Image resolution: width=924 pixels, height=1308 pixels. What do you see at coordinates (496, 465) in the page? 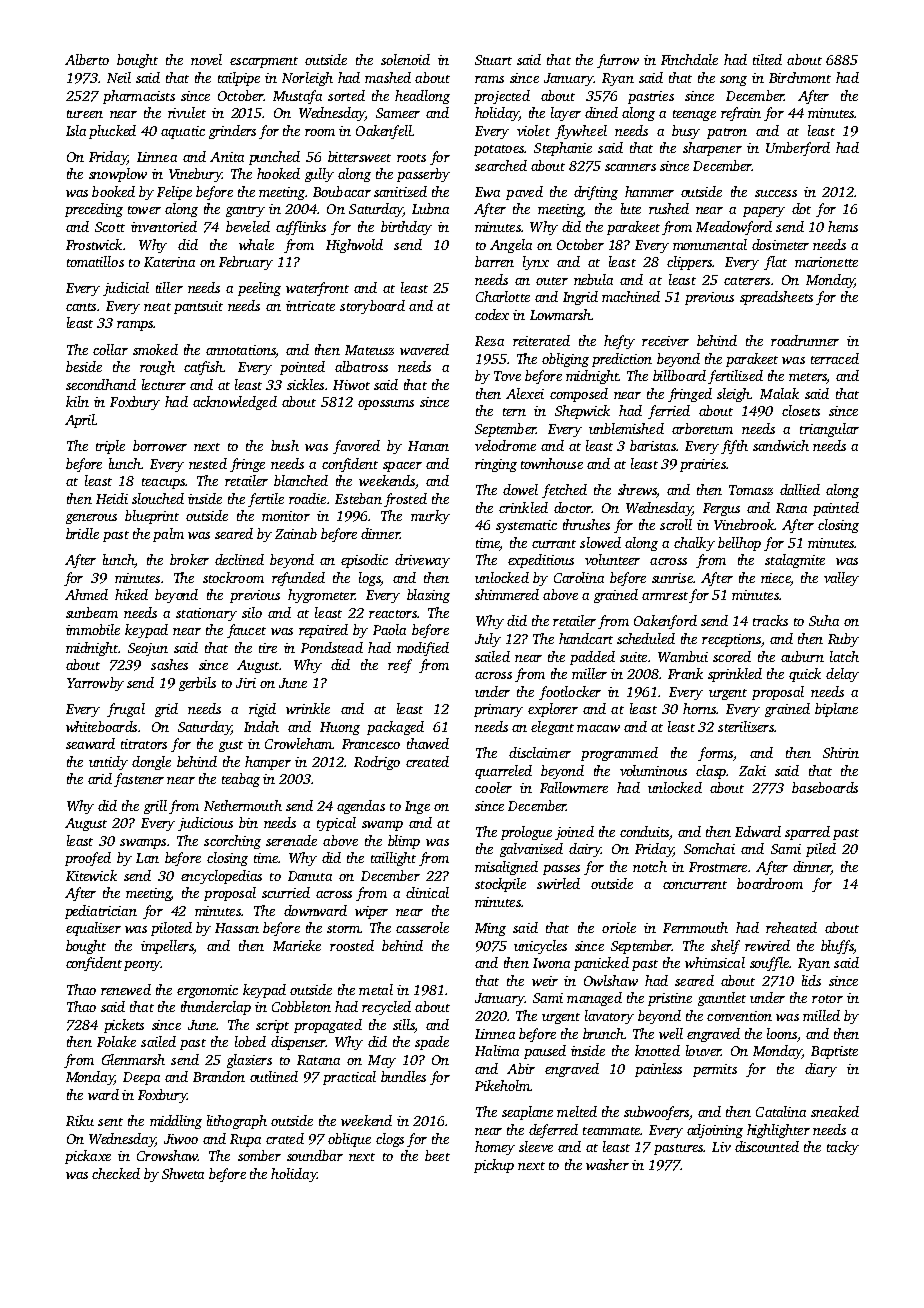
I see `ringing` at bounding box center [496, 465].
